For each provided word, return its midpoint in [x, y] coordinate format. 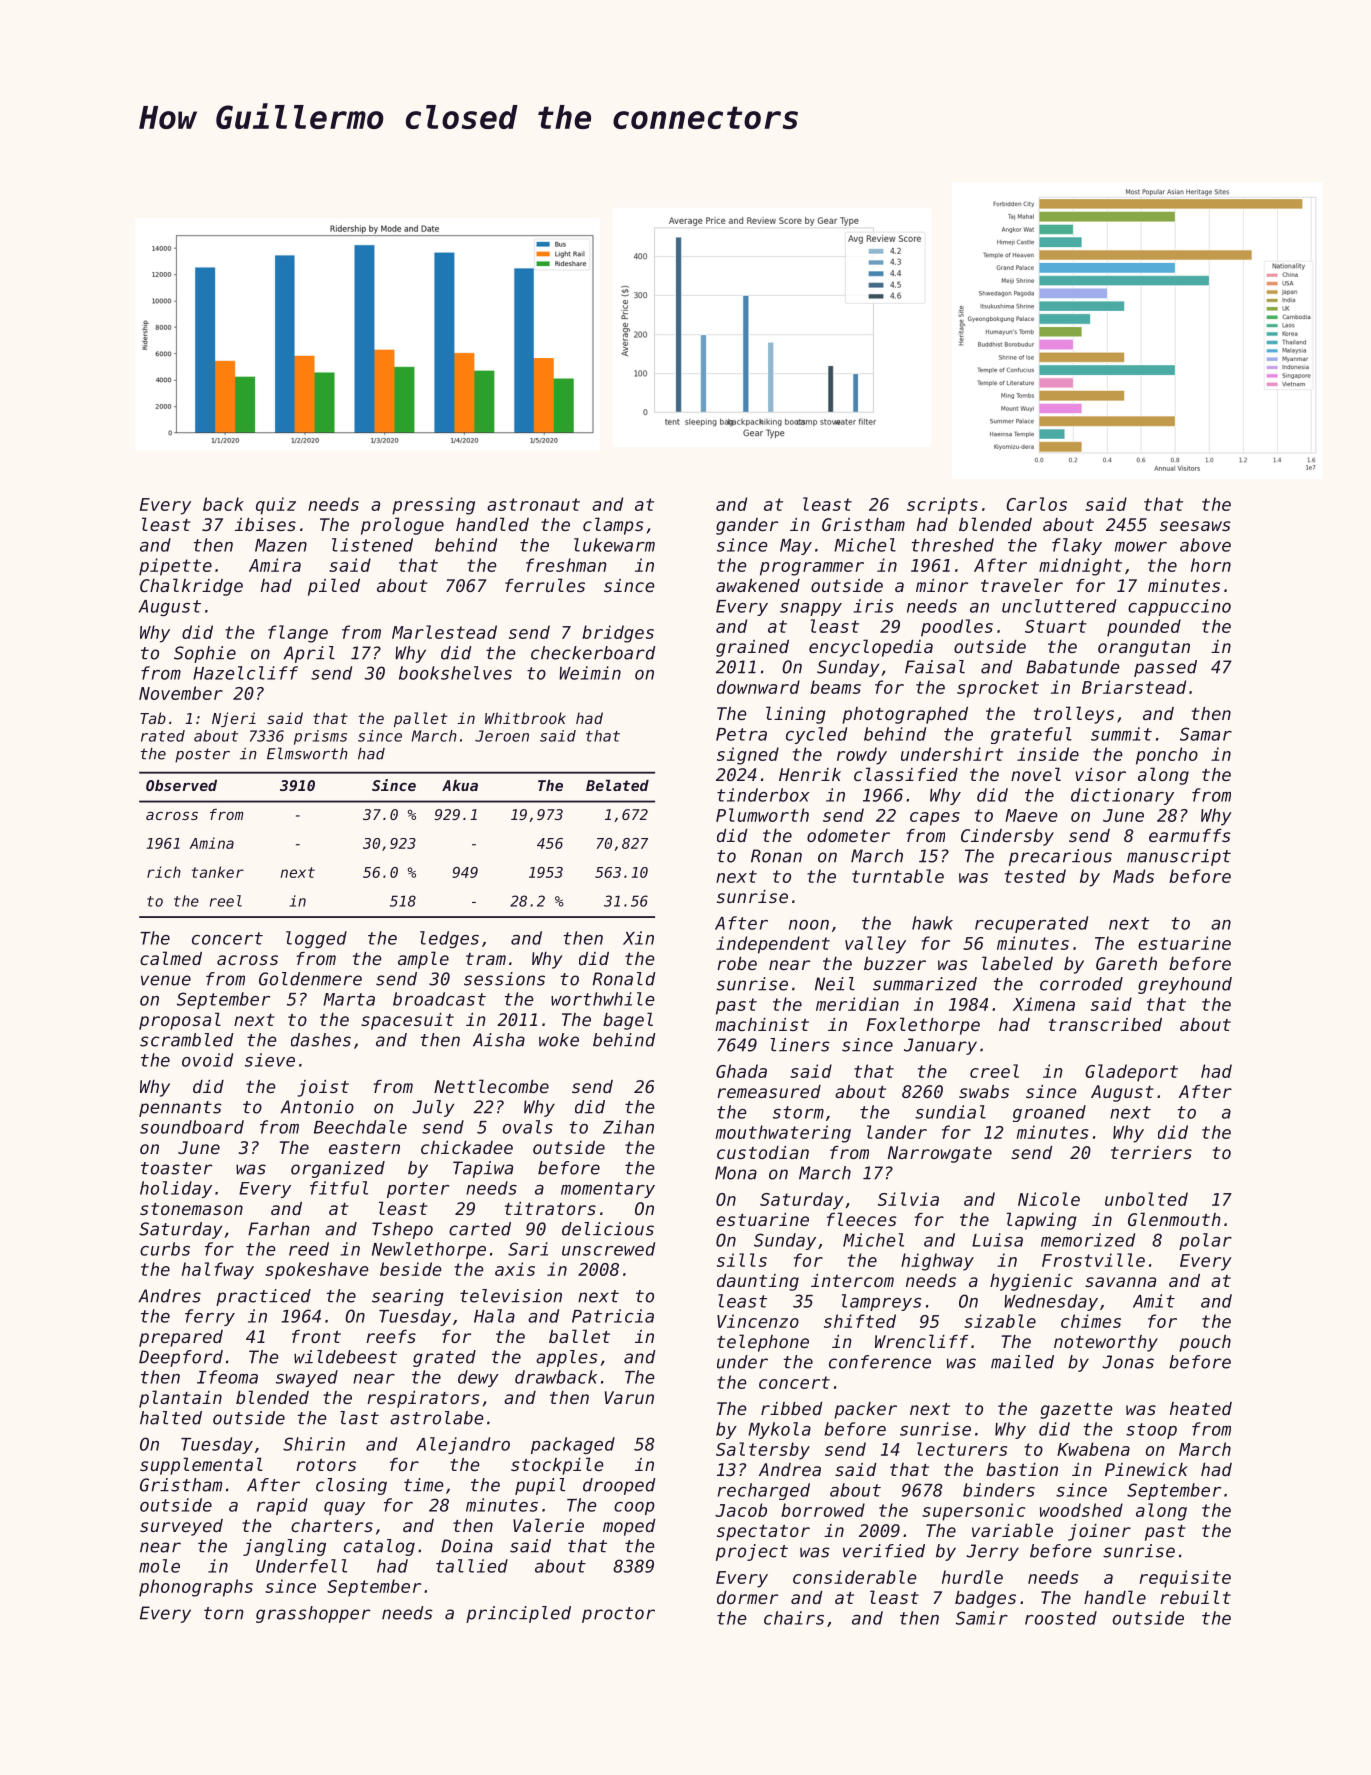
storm [798, 1112]
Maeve [1031, 815]
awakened [758, 585]
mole [159, 1566]
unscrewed [608, 1249]
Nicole [1049, 1199]
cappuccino [1179, 607]
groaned [1049, 1113]
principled [518, 1614]
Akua [460, 785]
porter [418, 1190]
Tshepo [402, 1230]
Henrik [810, 774]
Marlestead [444, 632]
